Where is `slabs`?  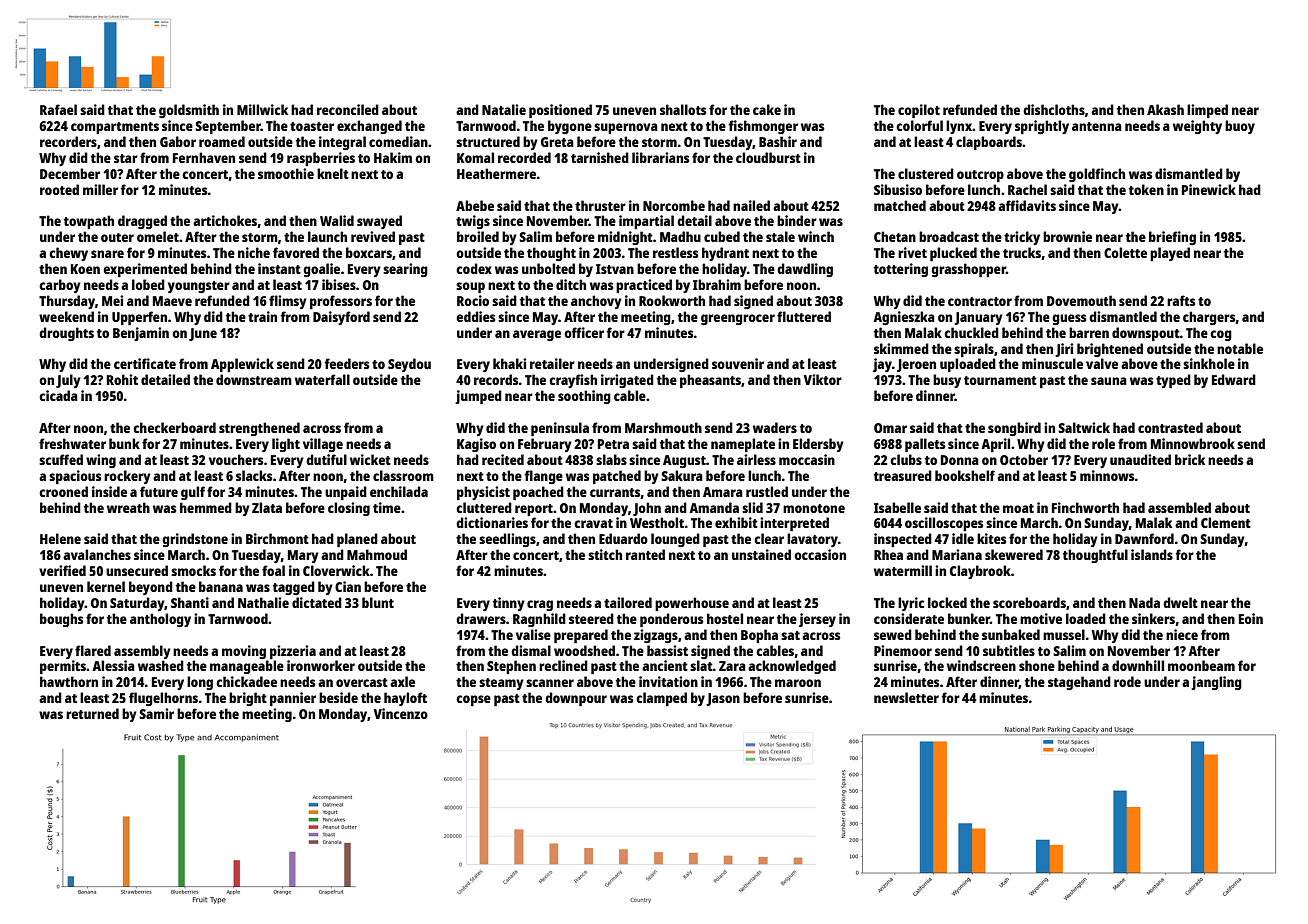
slabs is located at coordinates (611, 459).
